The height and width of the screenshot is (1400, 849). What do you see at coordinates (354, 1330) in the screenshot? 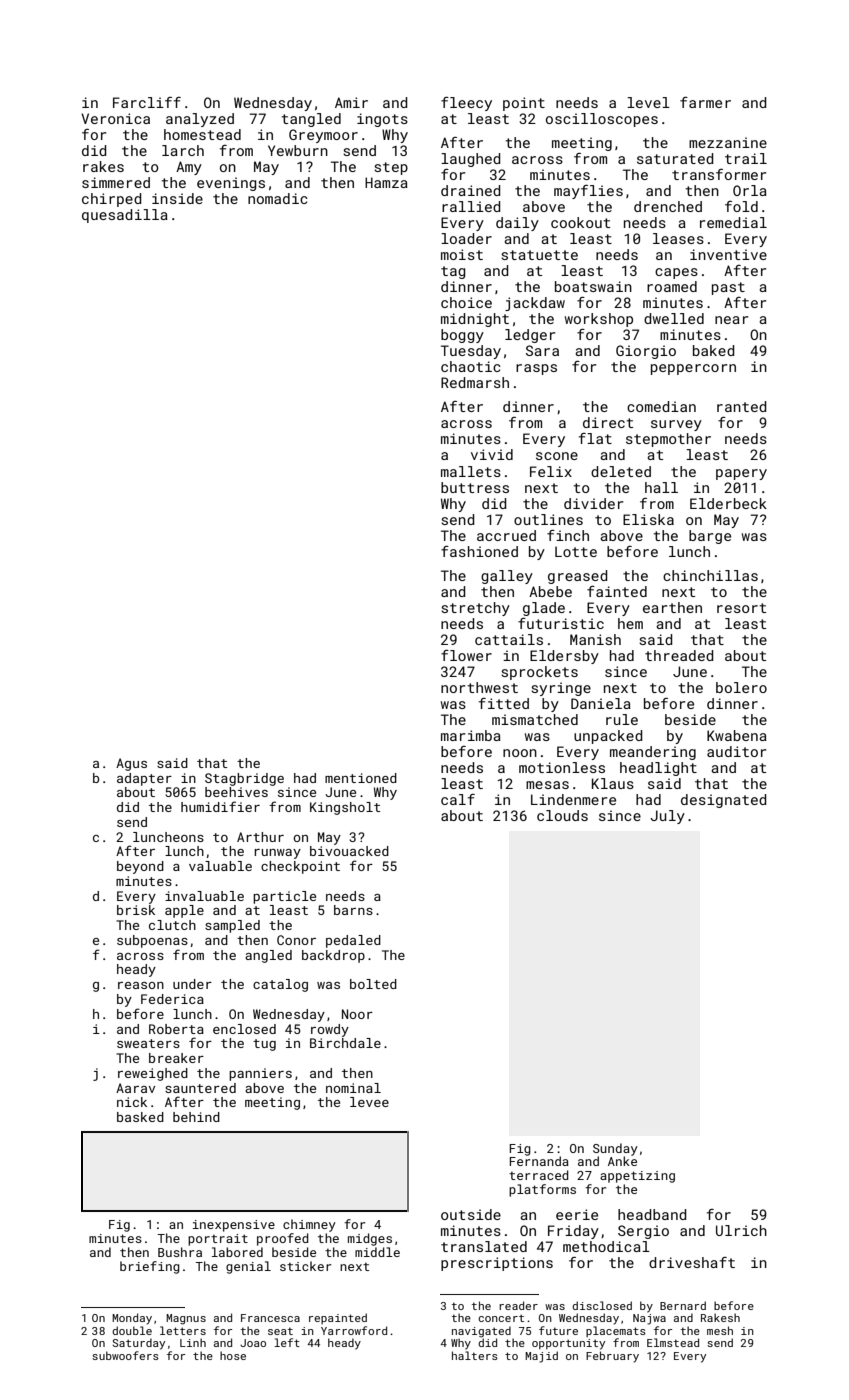
I see `Yarrowford` at bounding box center [354, 1330].
